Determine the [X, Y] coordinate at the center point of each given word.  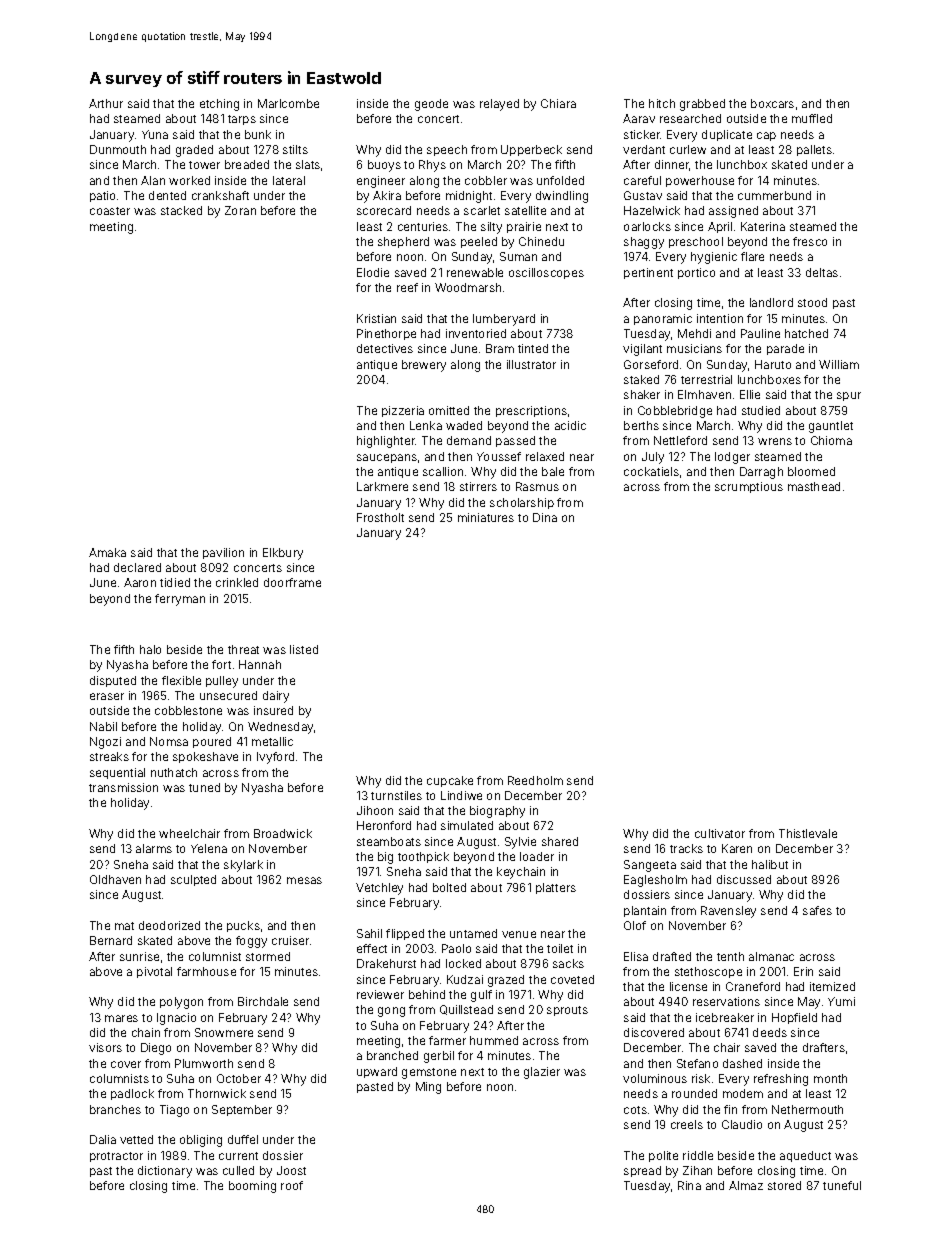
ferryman [180, 600]
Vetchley [379, 889]
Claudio [742, 1124]
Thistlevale [808, 833]
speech [447, 150]
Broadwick [283, 833]
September [242, 1110]
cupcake [450, 781]
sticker [642, 134]
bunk [258, 134]
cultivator [720, 833]
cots [635, 1110]
